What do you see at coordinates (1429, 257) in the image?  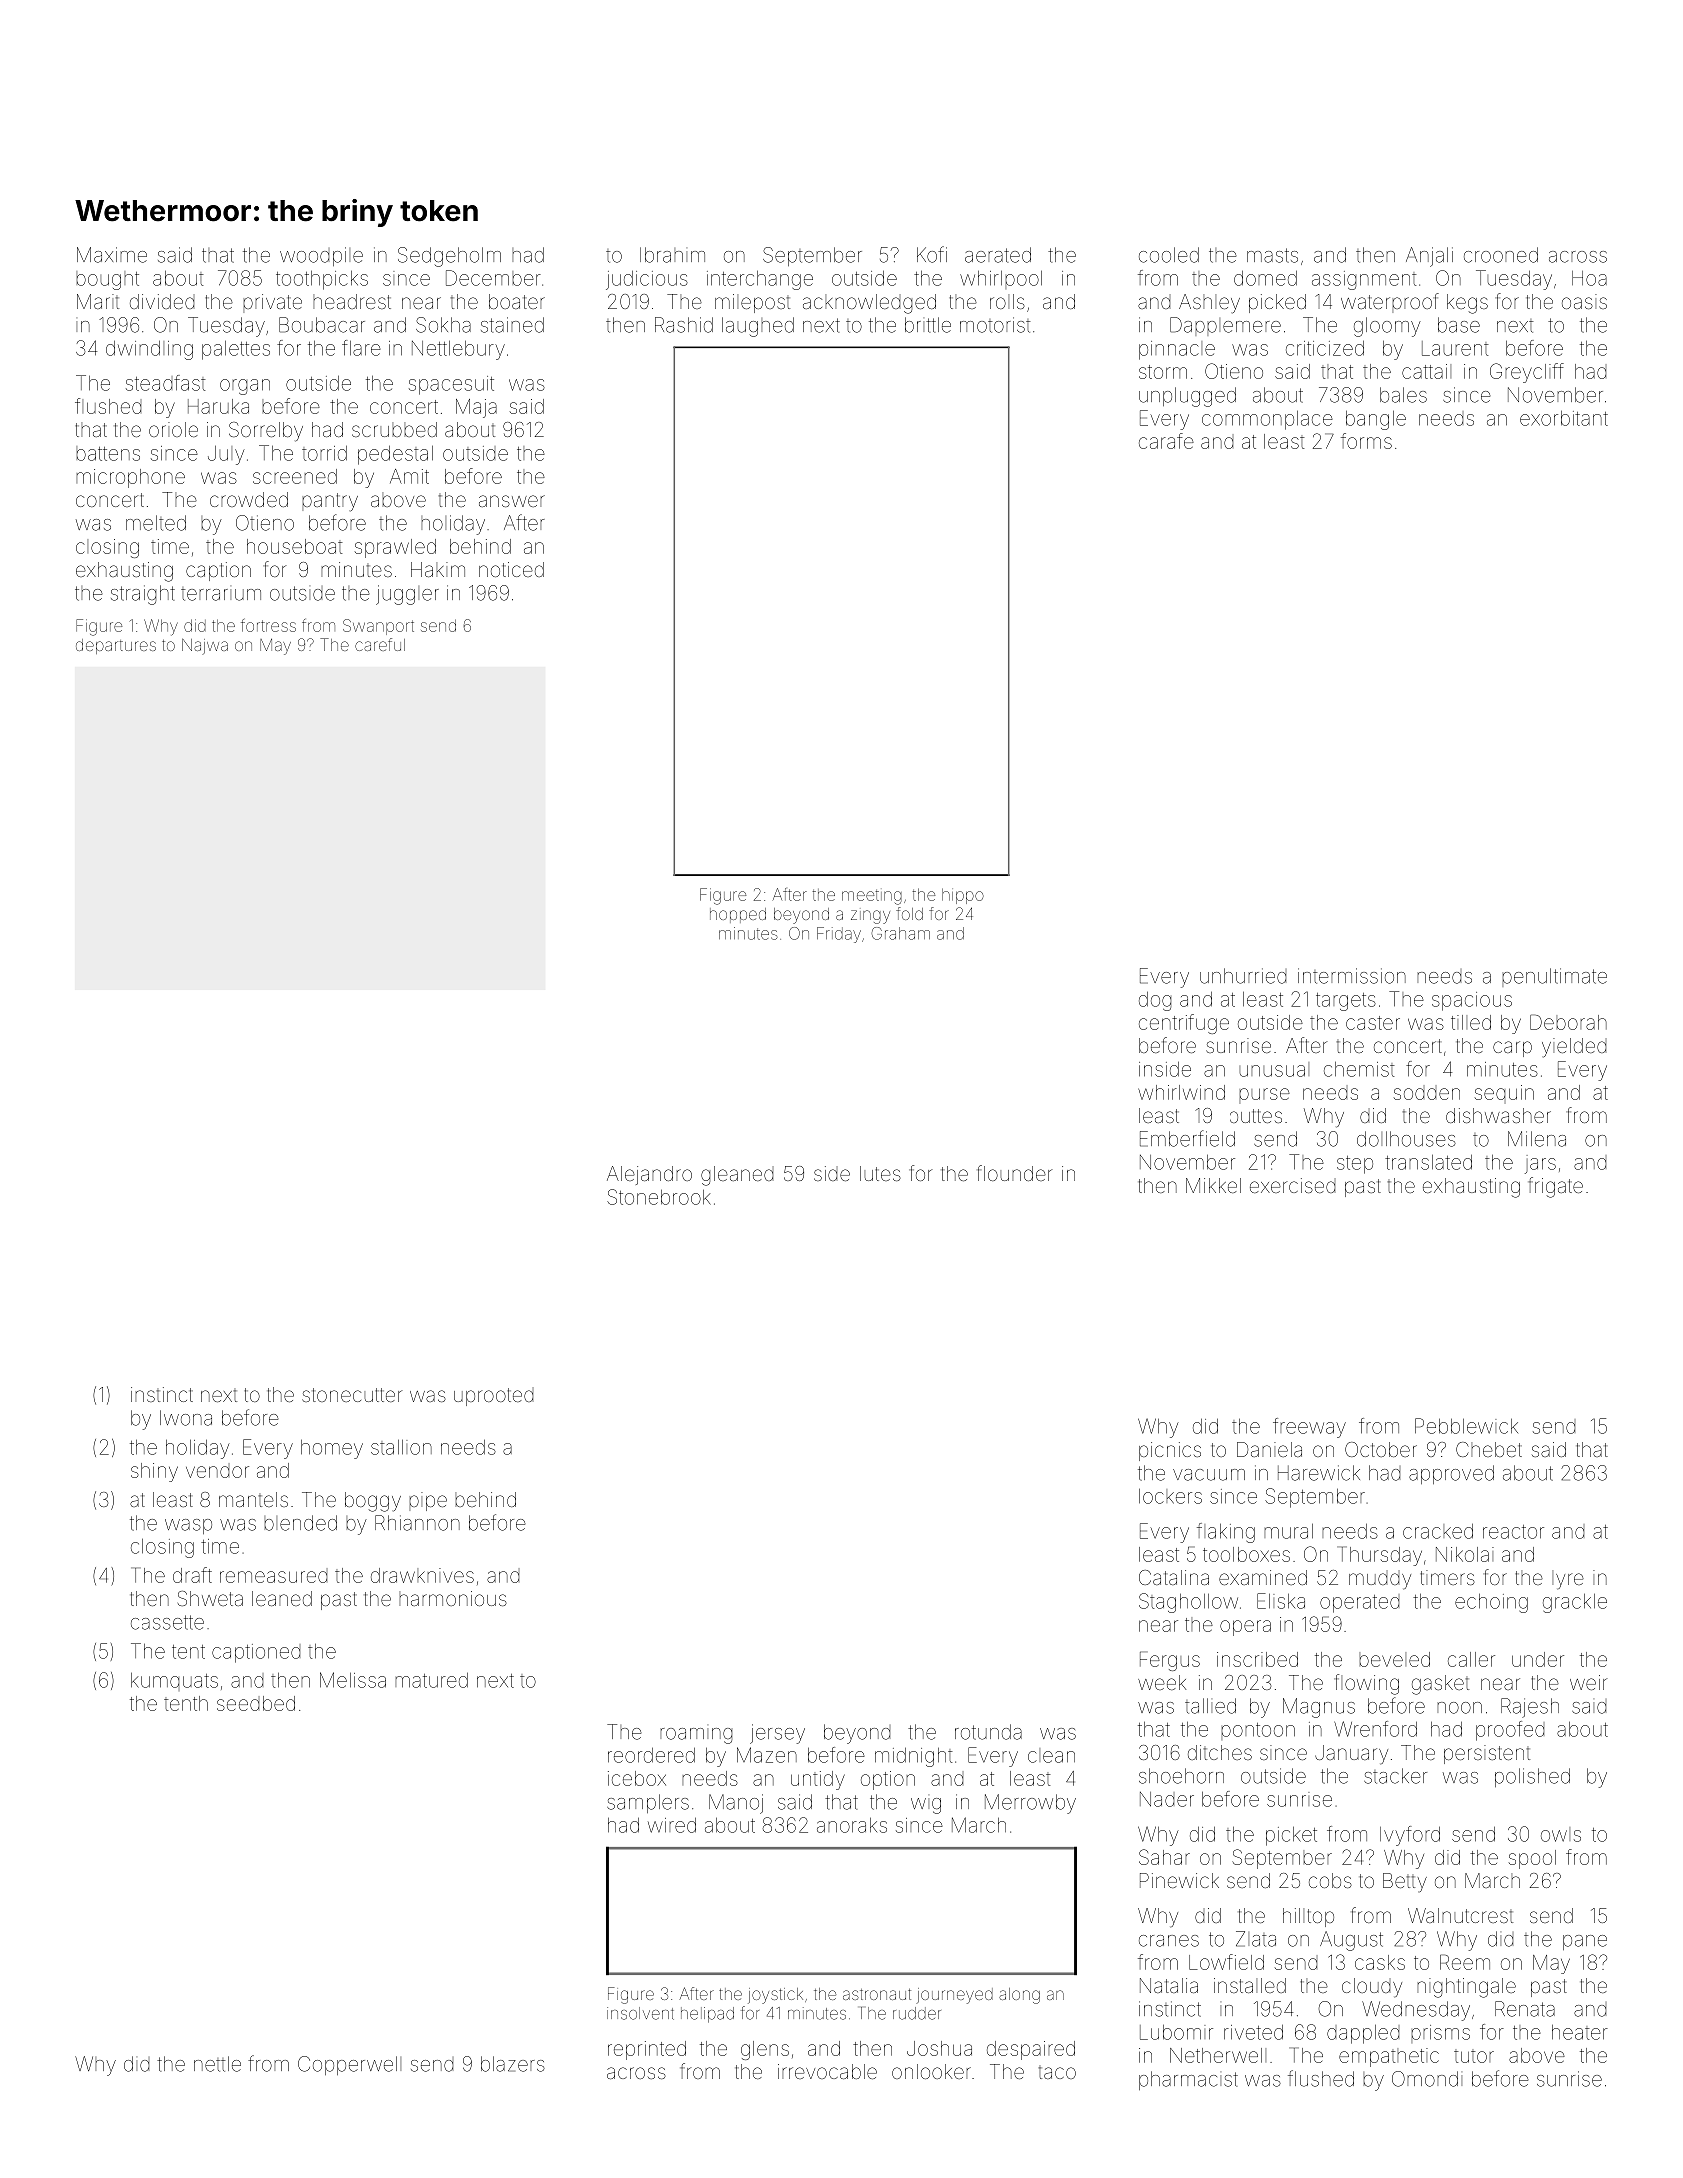 I see `Anjali` at bounding box center [1429, 257].
